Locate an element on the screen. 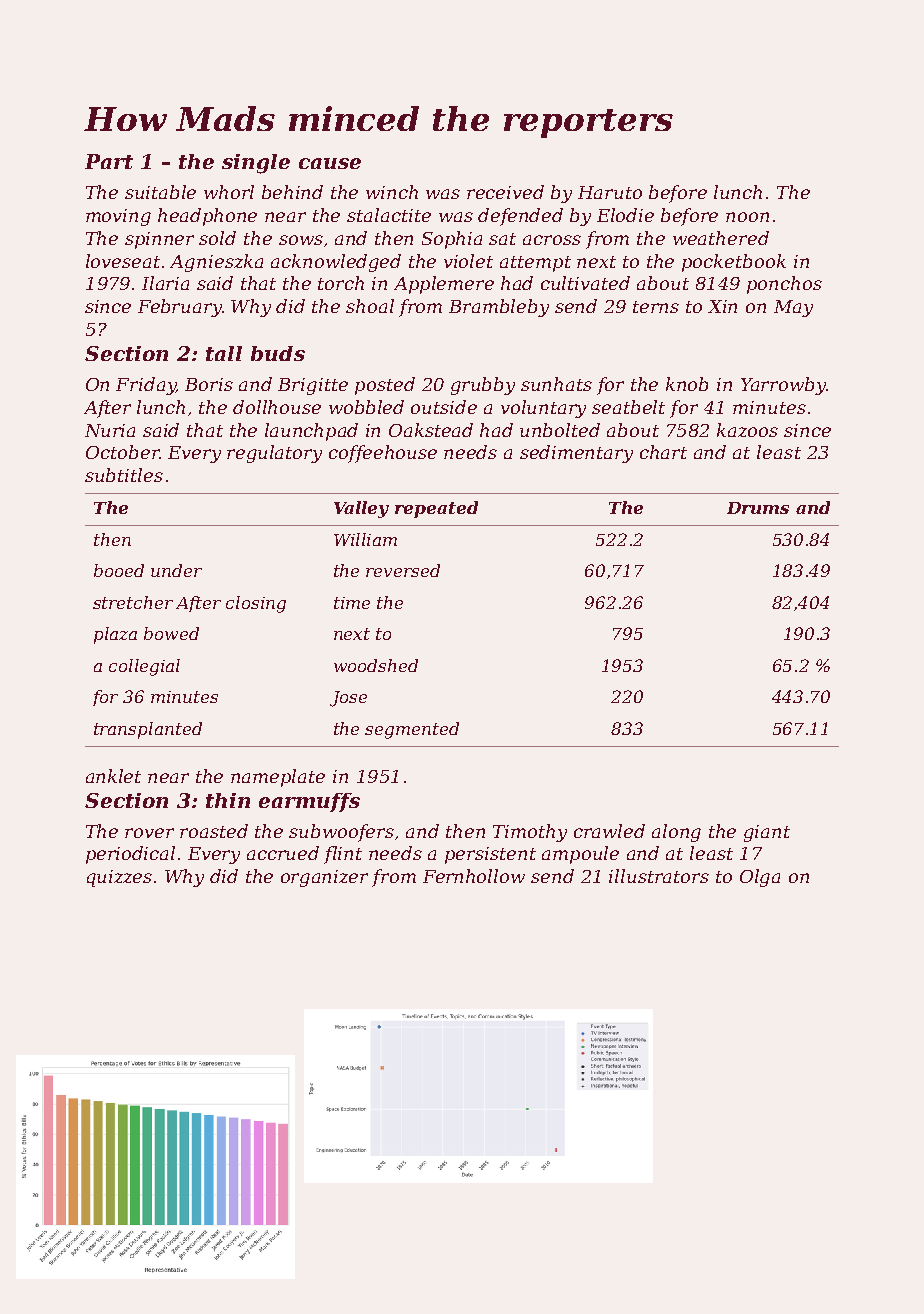 Image resolution: width=924 pixels, height=1314 pixels. Drums is located at coordinates (758, 508).
